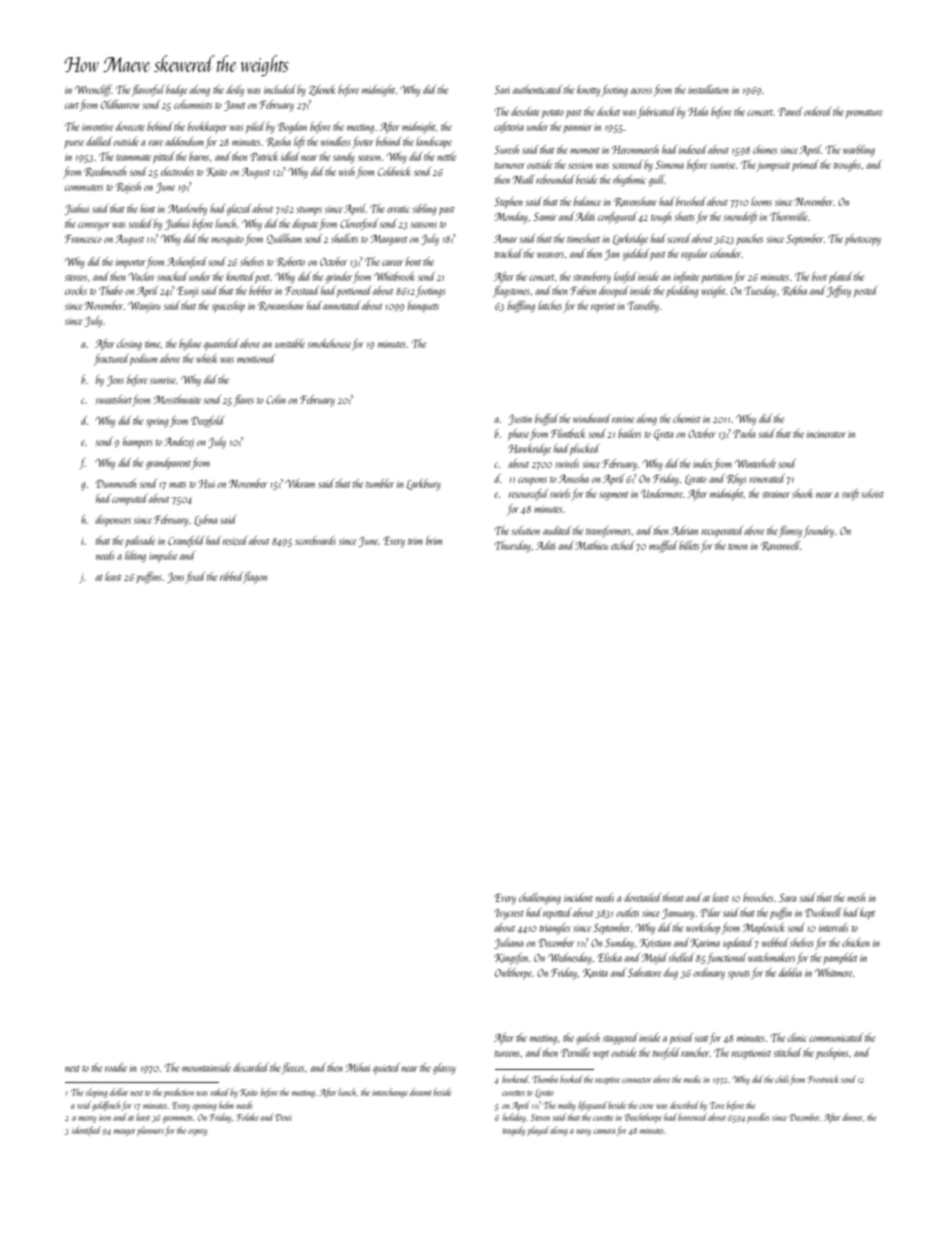  What do you see at coordinates (708, 89) in the page?
I see `installation` at bounding box center [708, 89].
